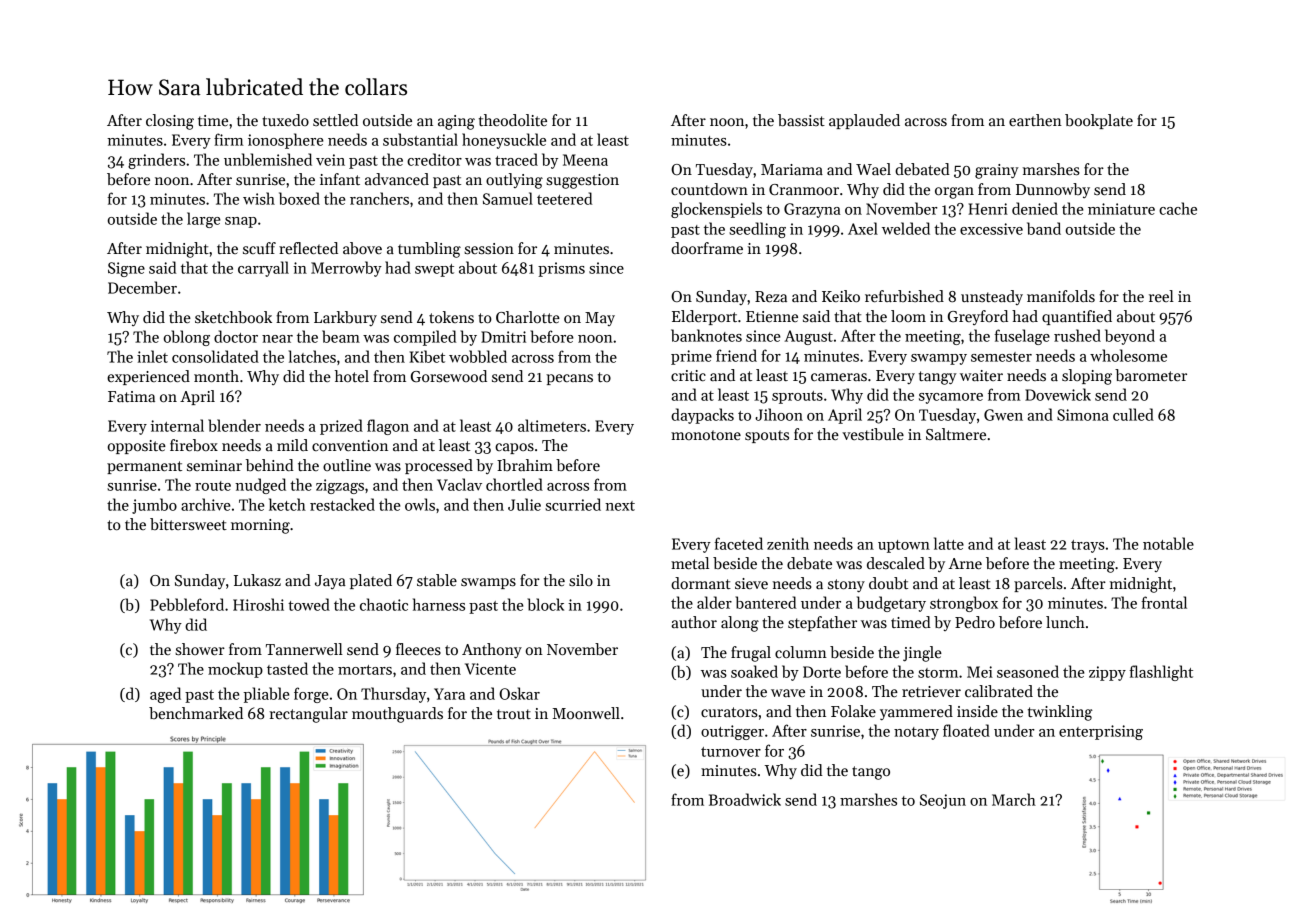  I want to click on benchmarked, so click(196, 713).
